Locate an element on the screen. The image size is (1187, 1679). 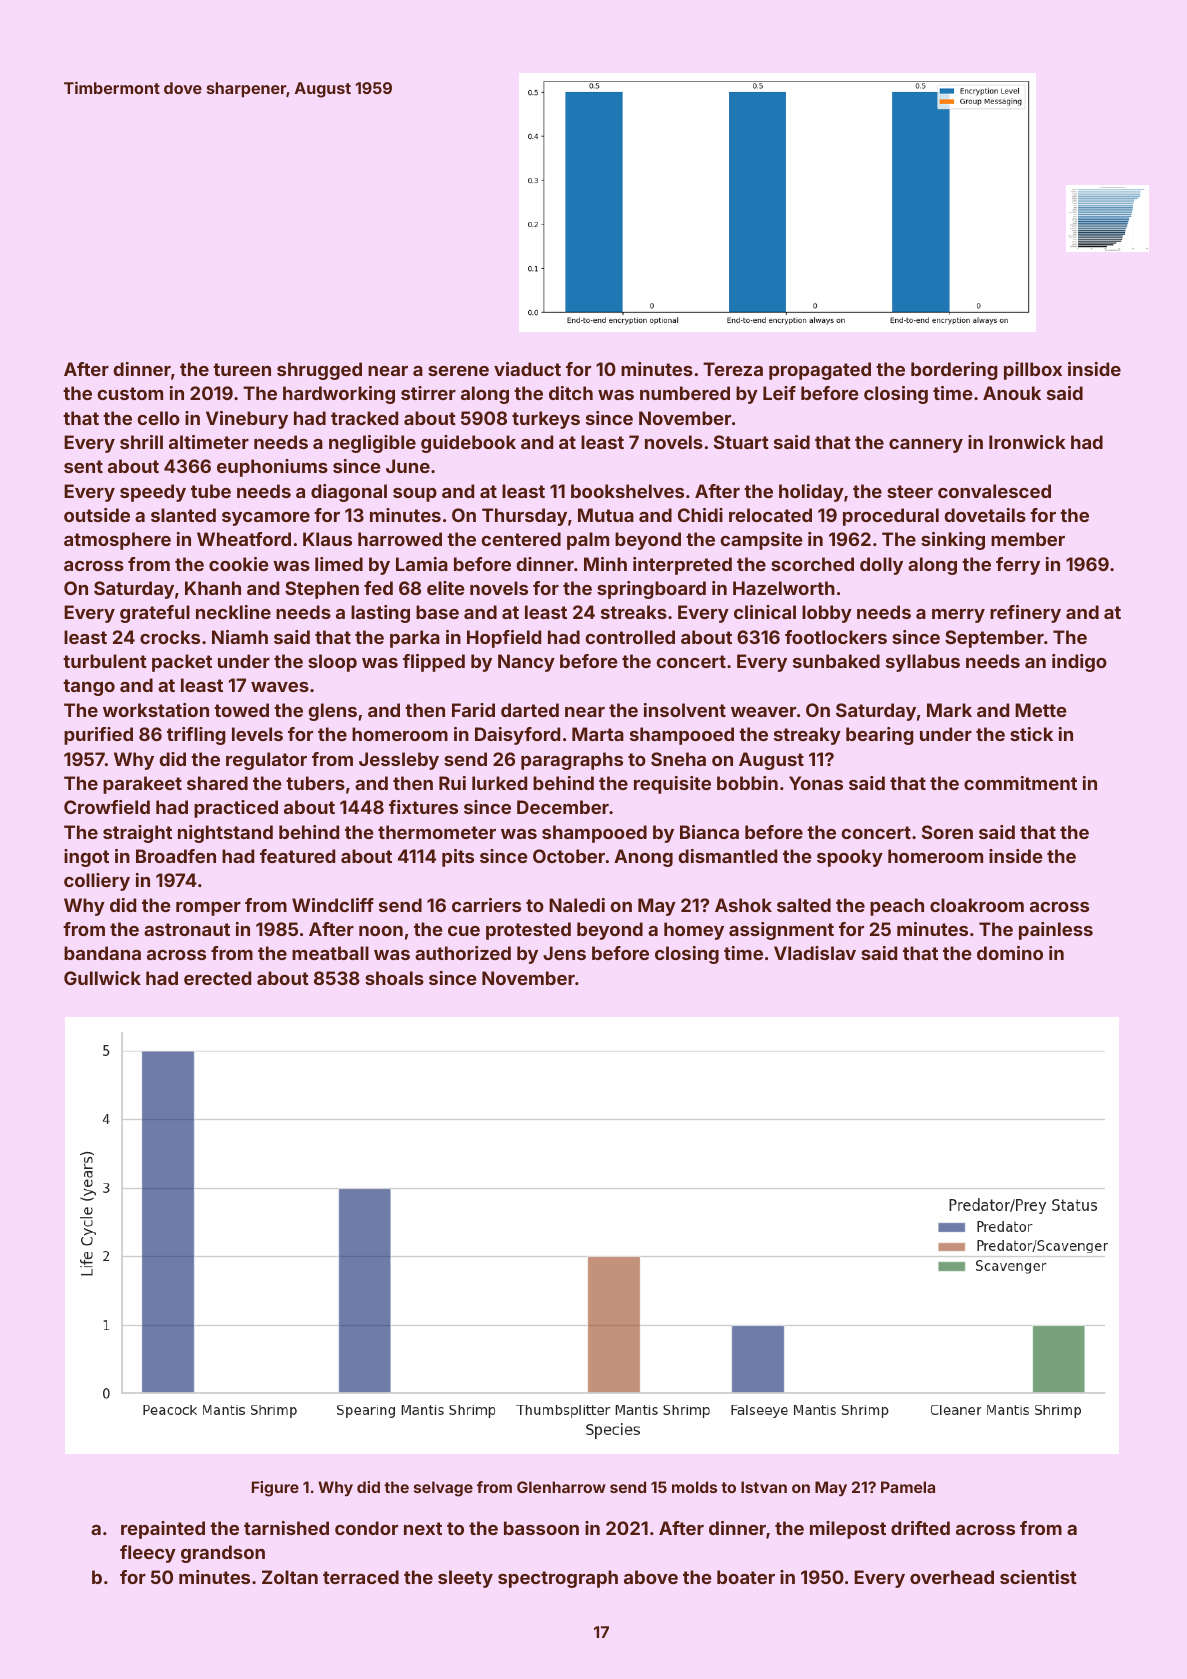
Glenharrow is located at coordinates (561, 1487).
